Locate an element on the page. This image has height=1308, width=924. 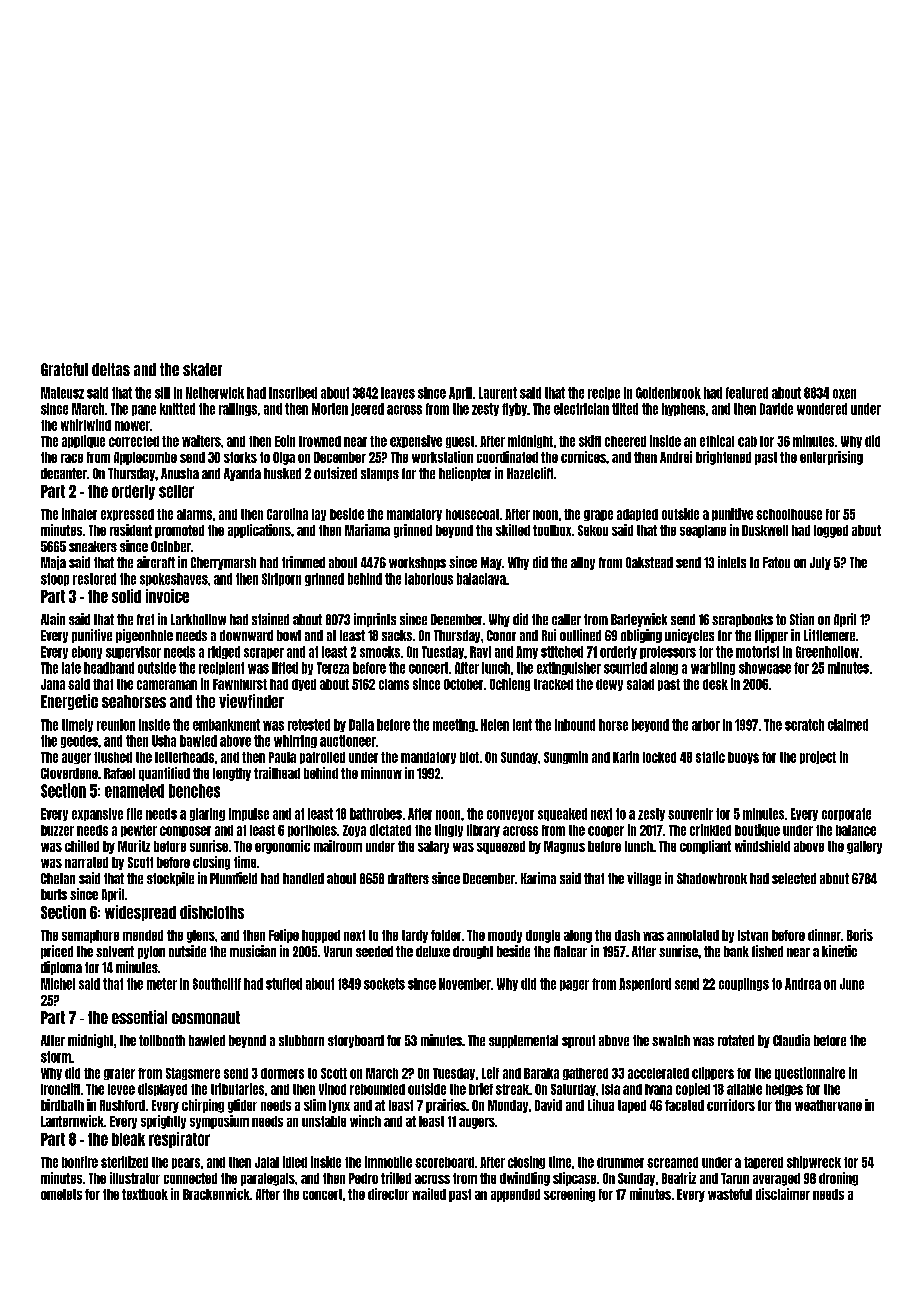
screening is located at coordinates (569, 1195).
